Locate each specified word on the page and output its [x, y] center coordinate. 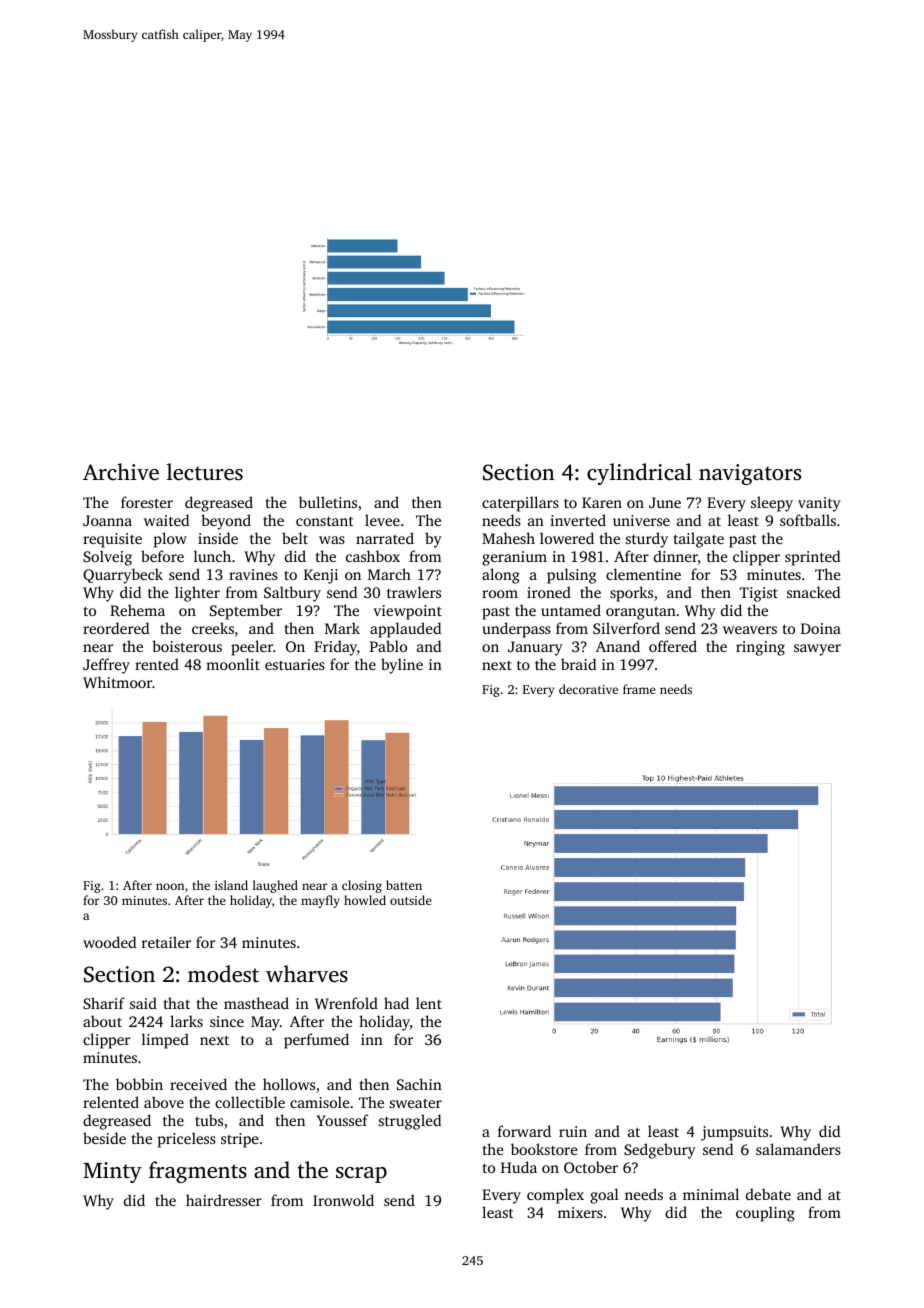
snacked [813, 592]
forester [147, 502]
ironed [549, 592]
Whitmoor [117, 682]
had [396, 1003]
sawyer [817, 650]
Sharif [104, 1003]
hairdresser [224, 1200]
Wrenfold [346, 1003]
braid [578, 664]
